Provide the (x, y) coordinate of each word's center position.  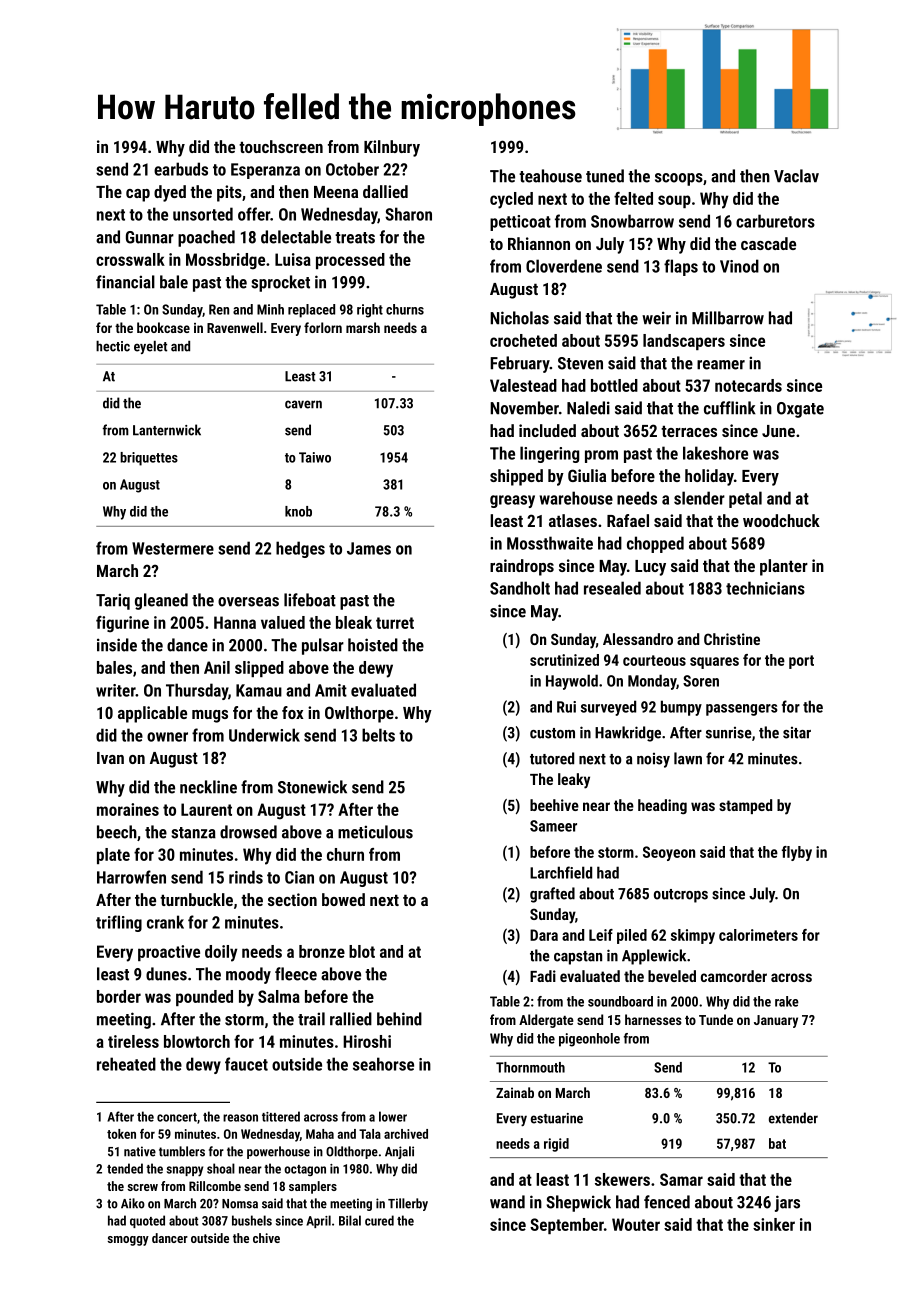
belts (378, 735)
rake (787, 1001)
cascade (768, 243)
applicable (152, 714)
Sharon (408, 214)
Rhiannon (539, 243)
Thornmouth (530, 1067)
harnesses (653, 1019)
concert (177, 1117)
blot (362, 951)
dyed (170, 193)
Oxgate (800, 410)
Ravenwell (235, 327)
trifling (119, 923)
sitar (797, 733)
